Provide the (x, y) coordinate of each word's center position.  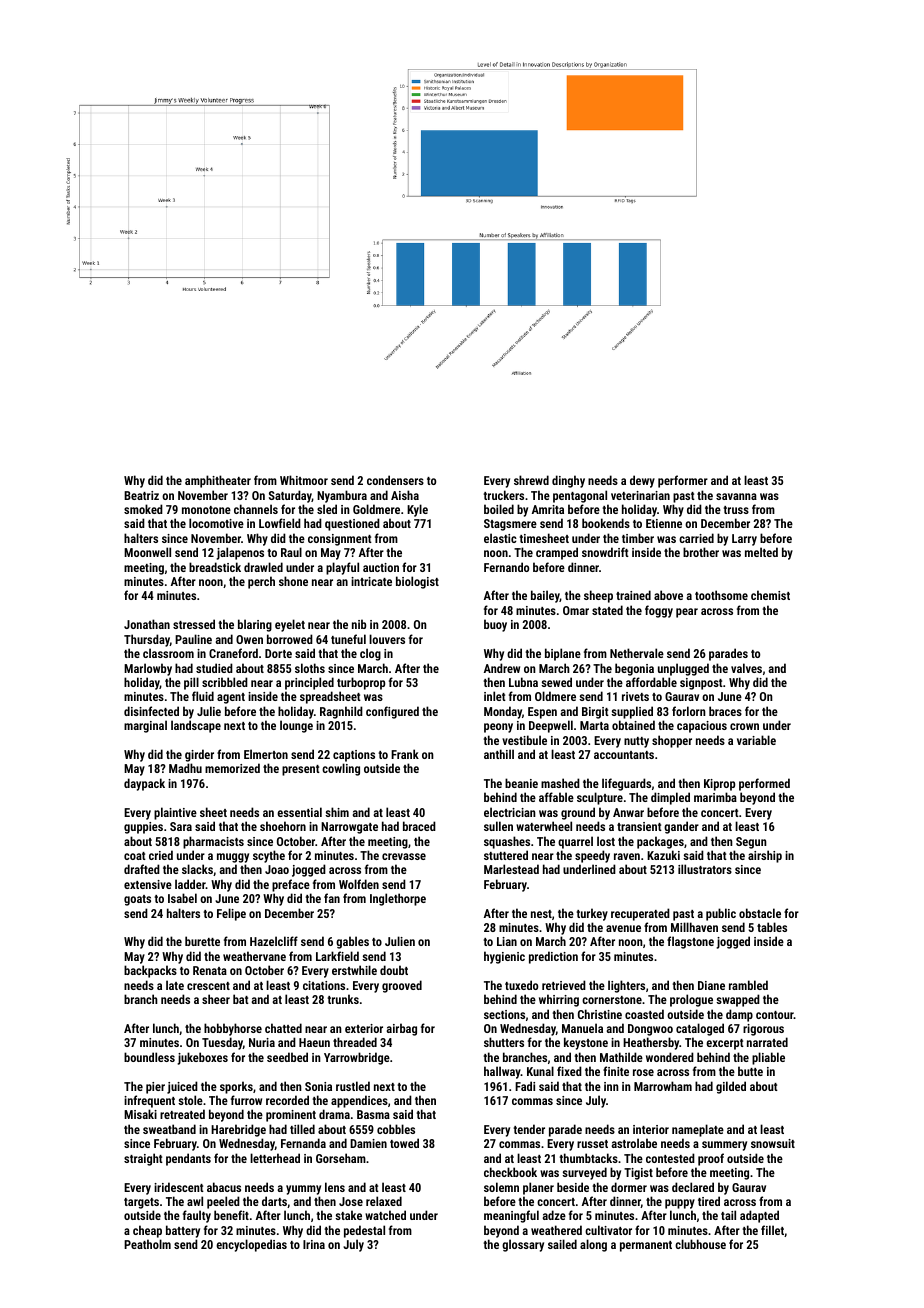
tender (529, 1129)
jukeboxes (202, 1058)
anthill (499, 754)
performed (764, 784)
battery (183, 1231)
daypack (144, 784)
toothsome (721, 595)
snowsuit (773, 1143)
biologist (417, 582)
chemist (770, 595)
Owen (249, 639)
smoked (143, 509)
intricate (371, 581)
